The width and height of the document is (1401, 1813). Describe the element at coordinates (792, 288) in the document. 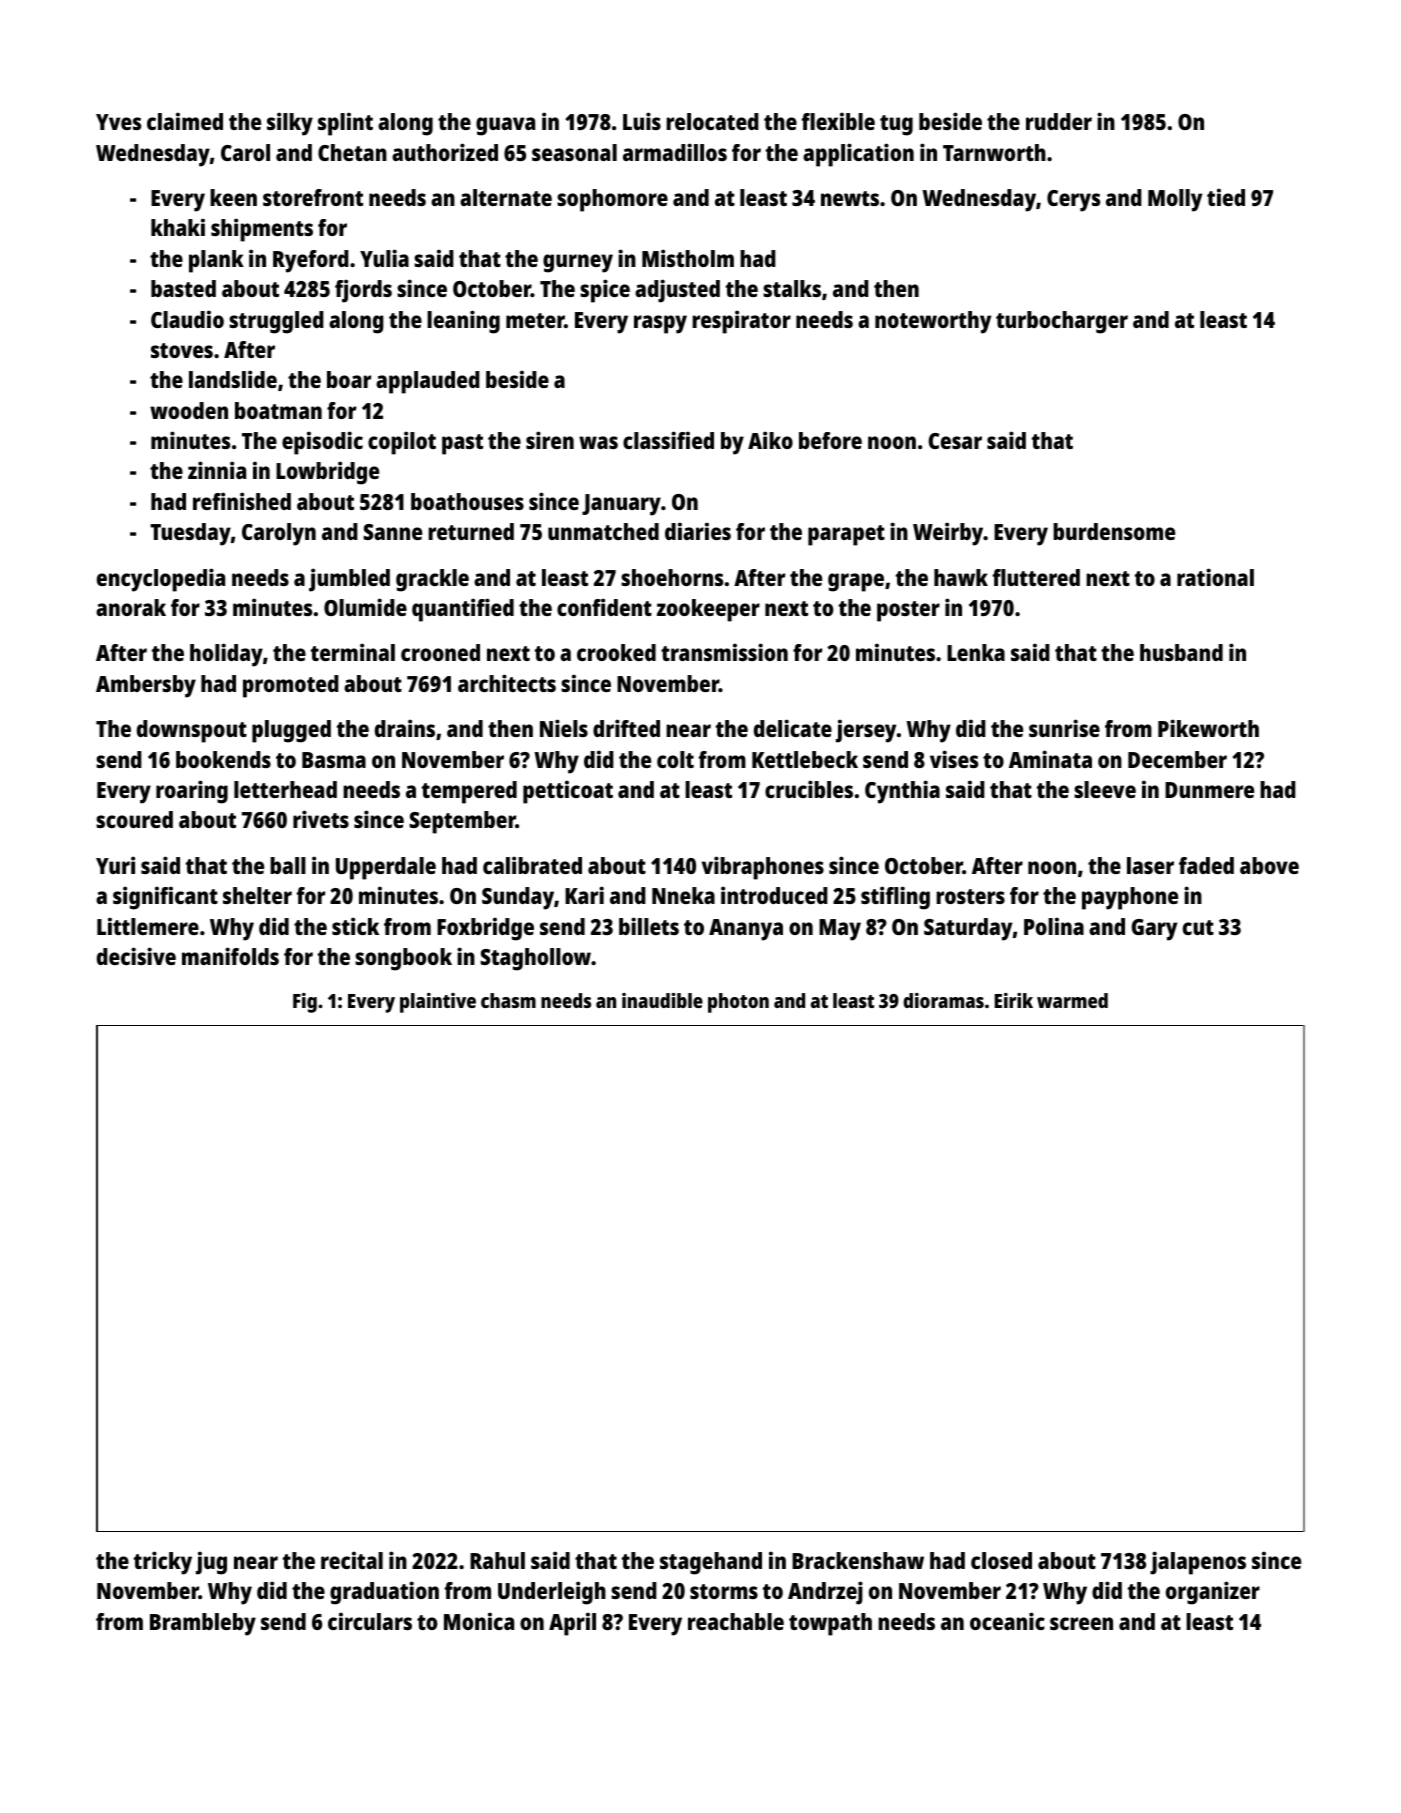

I see `stalks` at that location.
